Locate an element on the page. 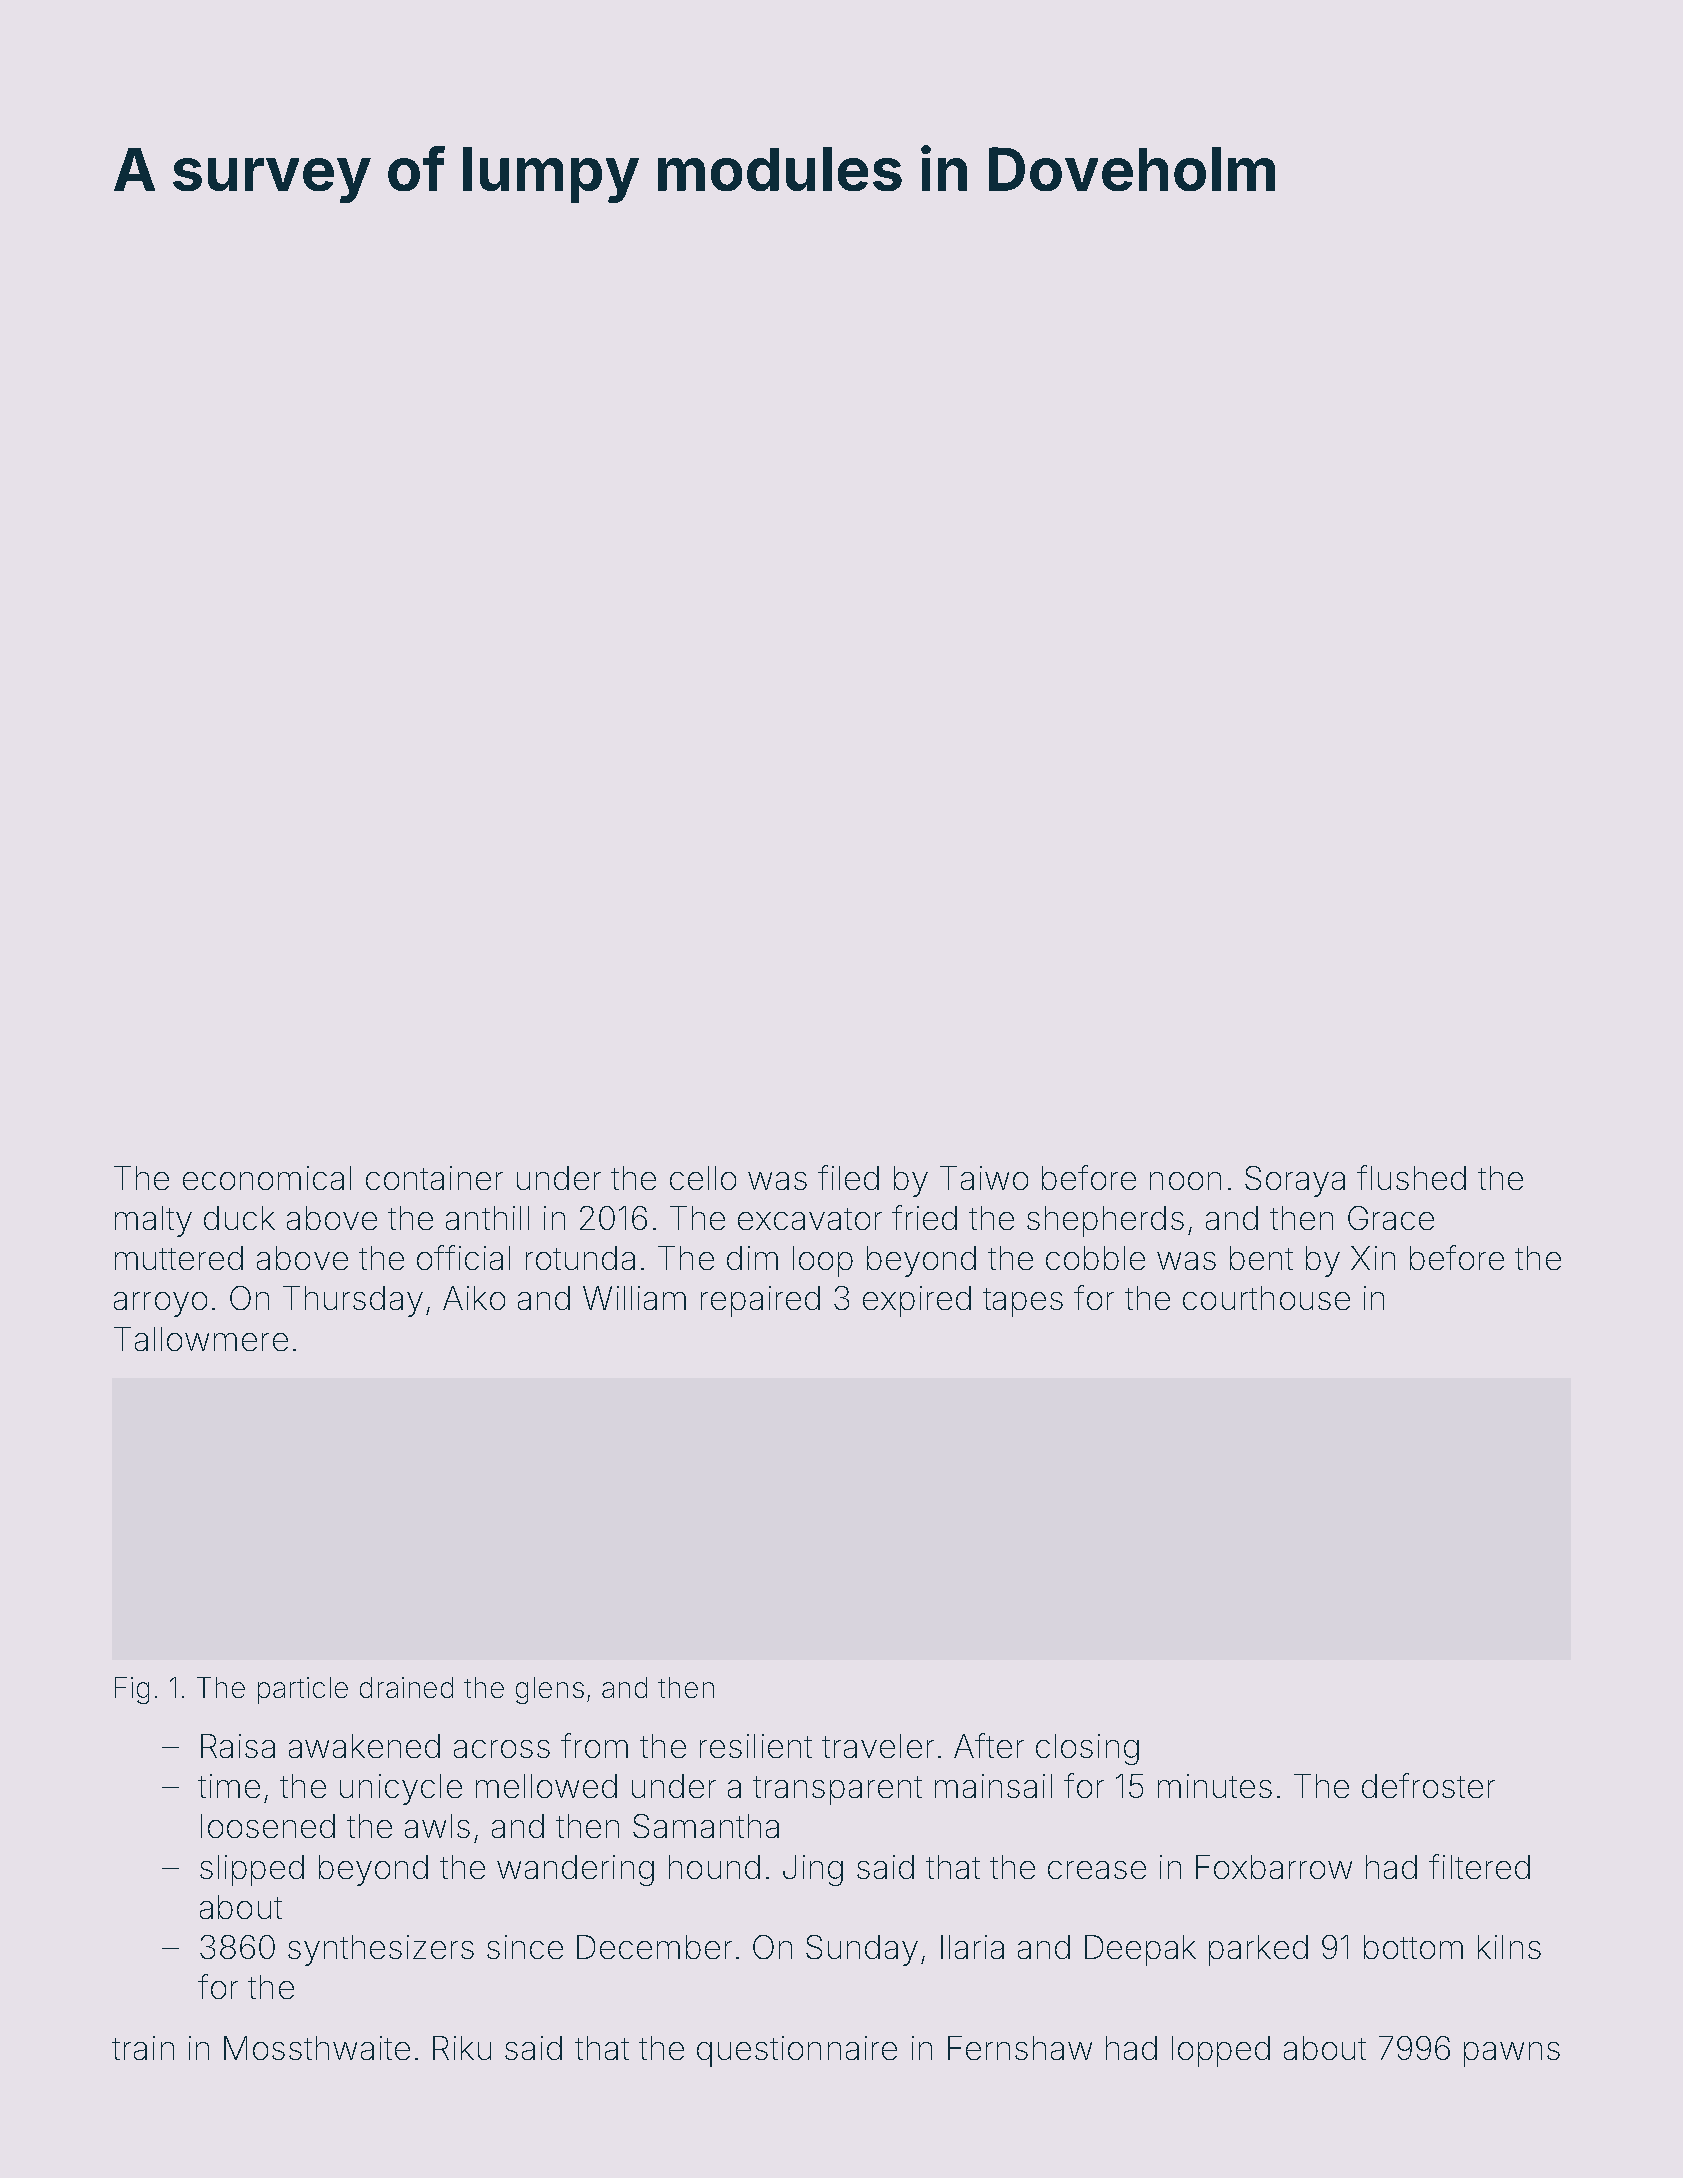 Image resolution: width=1683 pixels, height=2178 pixels. bottom is located at coordinates (1413, 1947).
